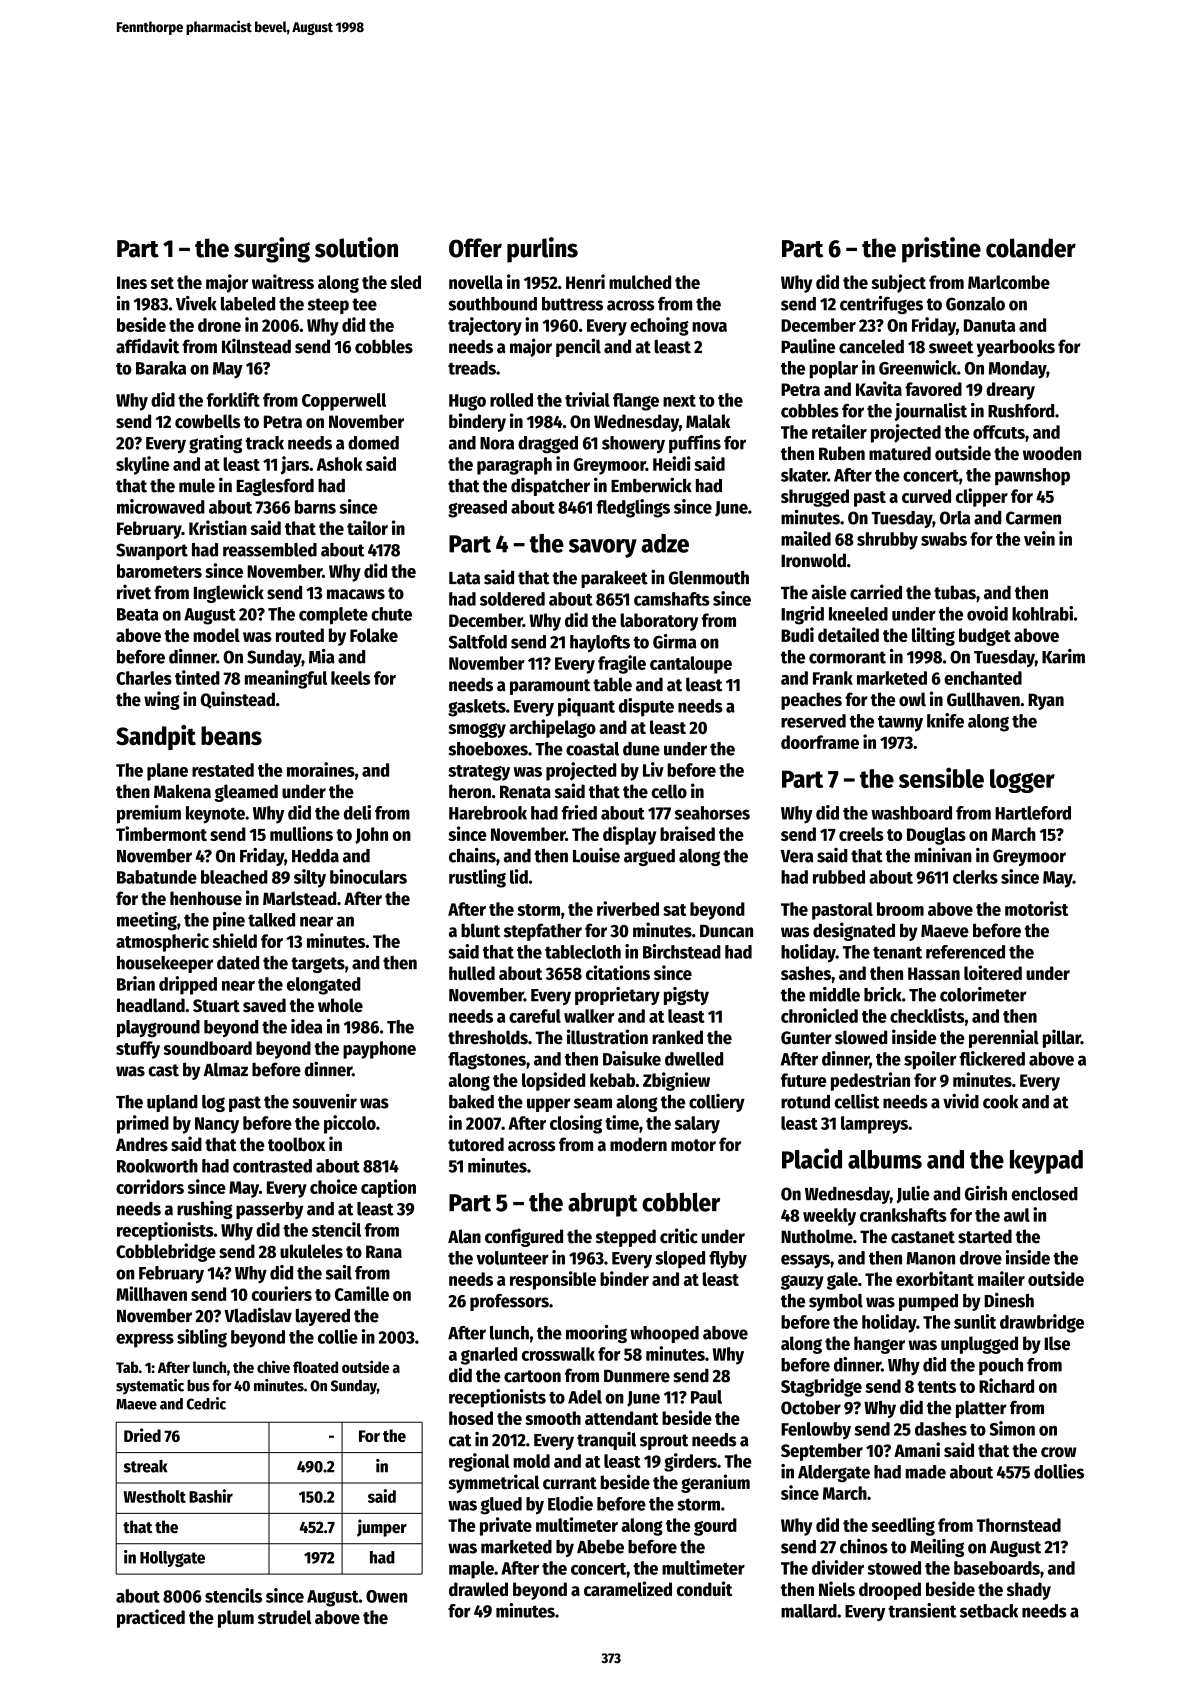 The image size is (1203, 1701). I want to click on pawnshop, so click(1032, 477).
